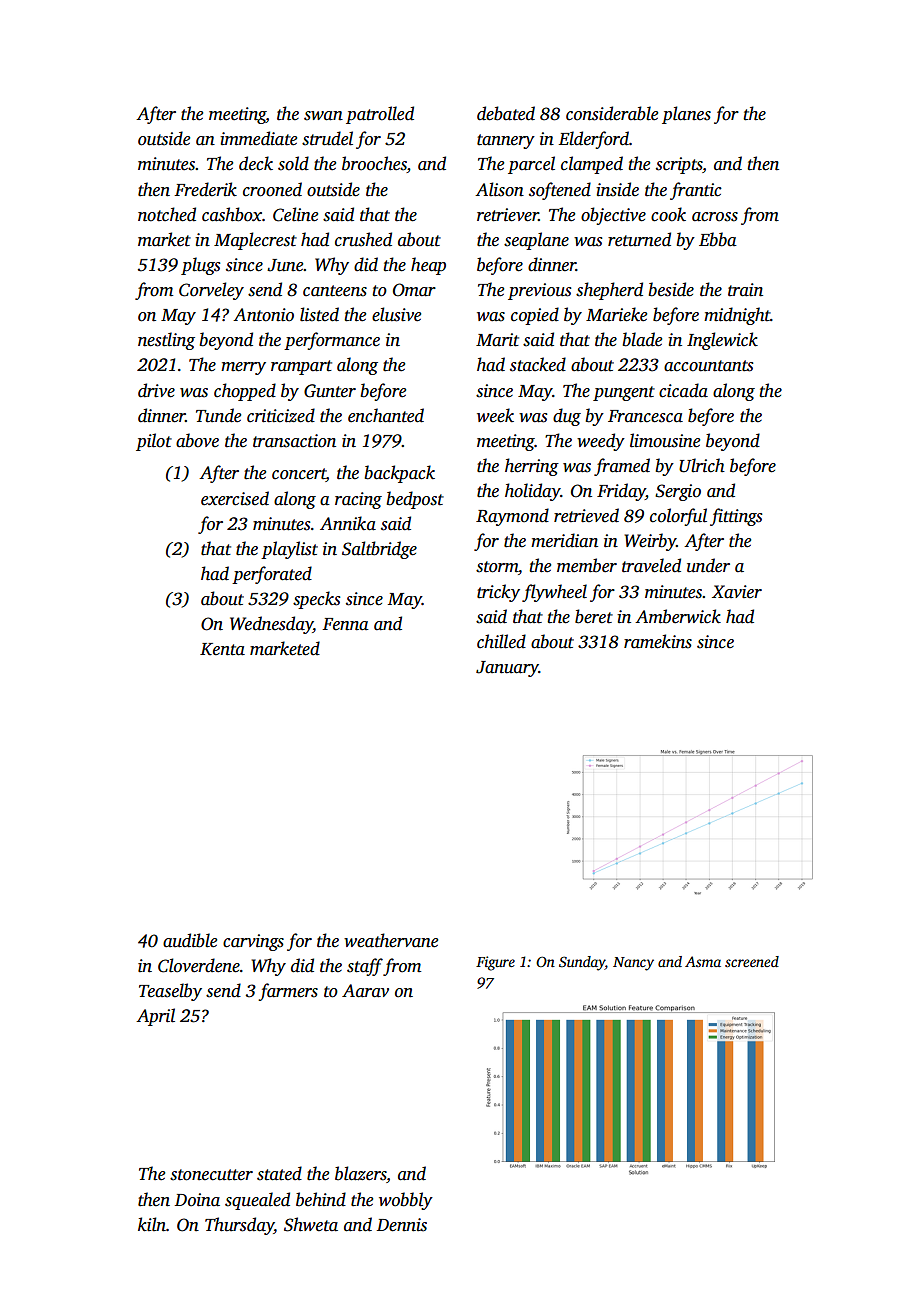 The image size is (924, 1314). What do you see at coordinates (658, 641) in the page?
I see `ramekins` at bounding box center [658, 641].
